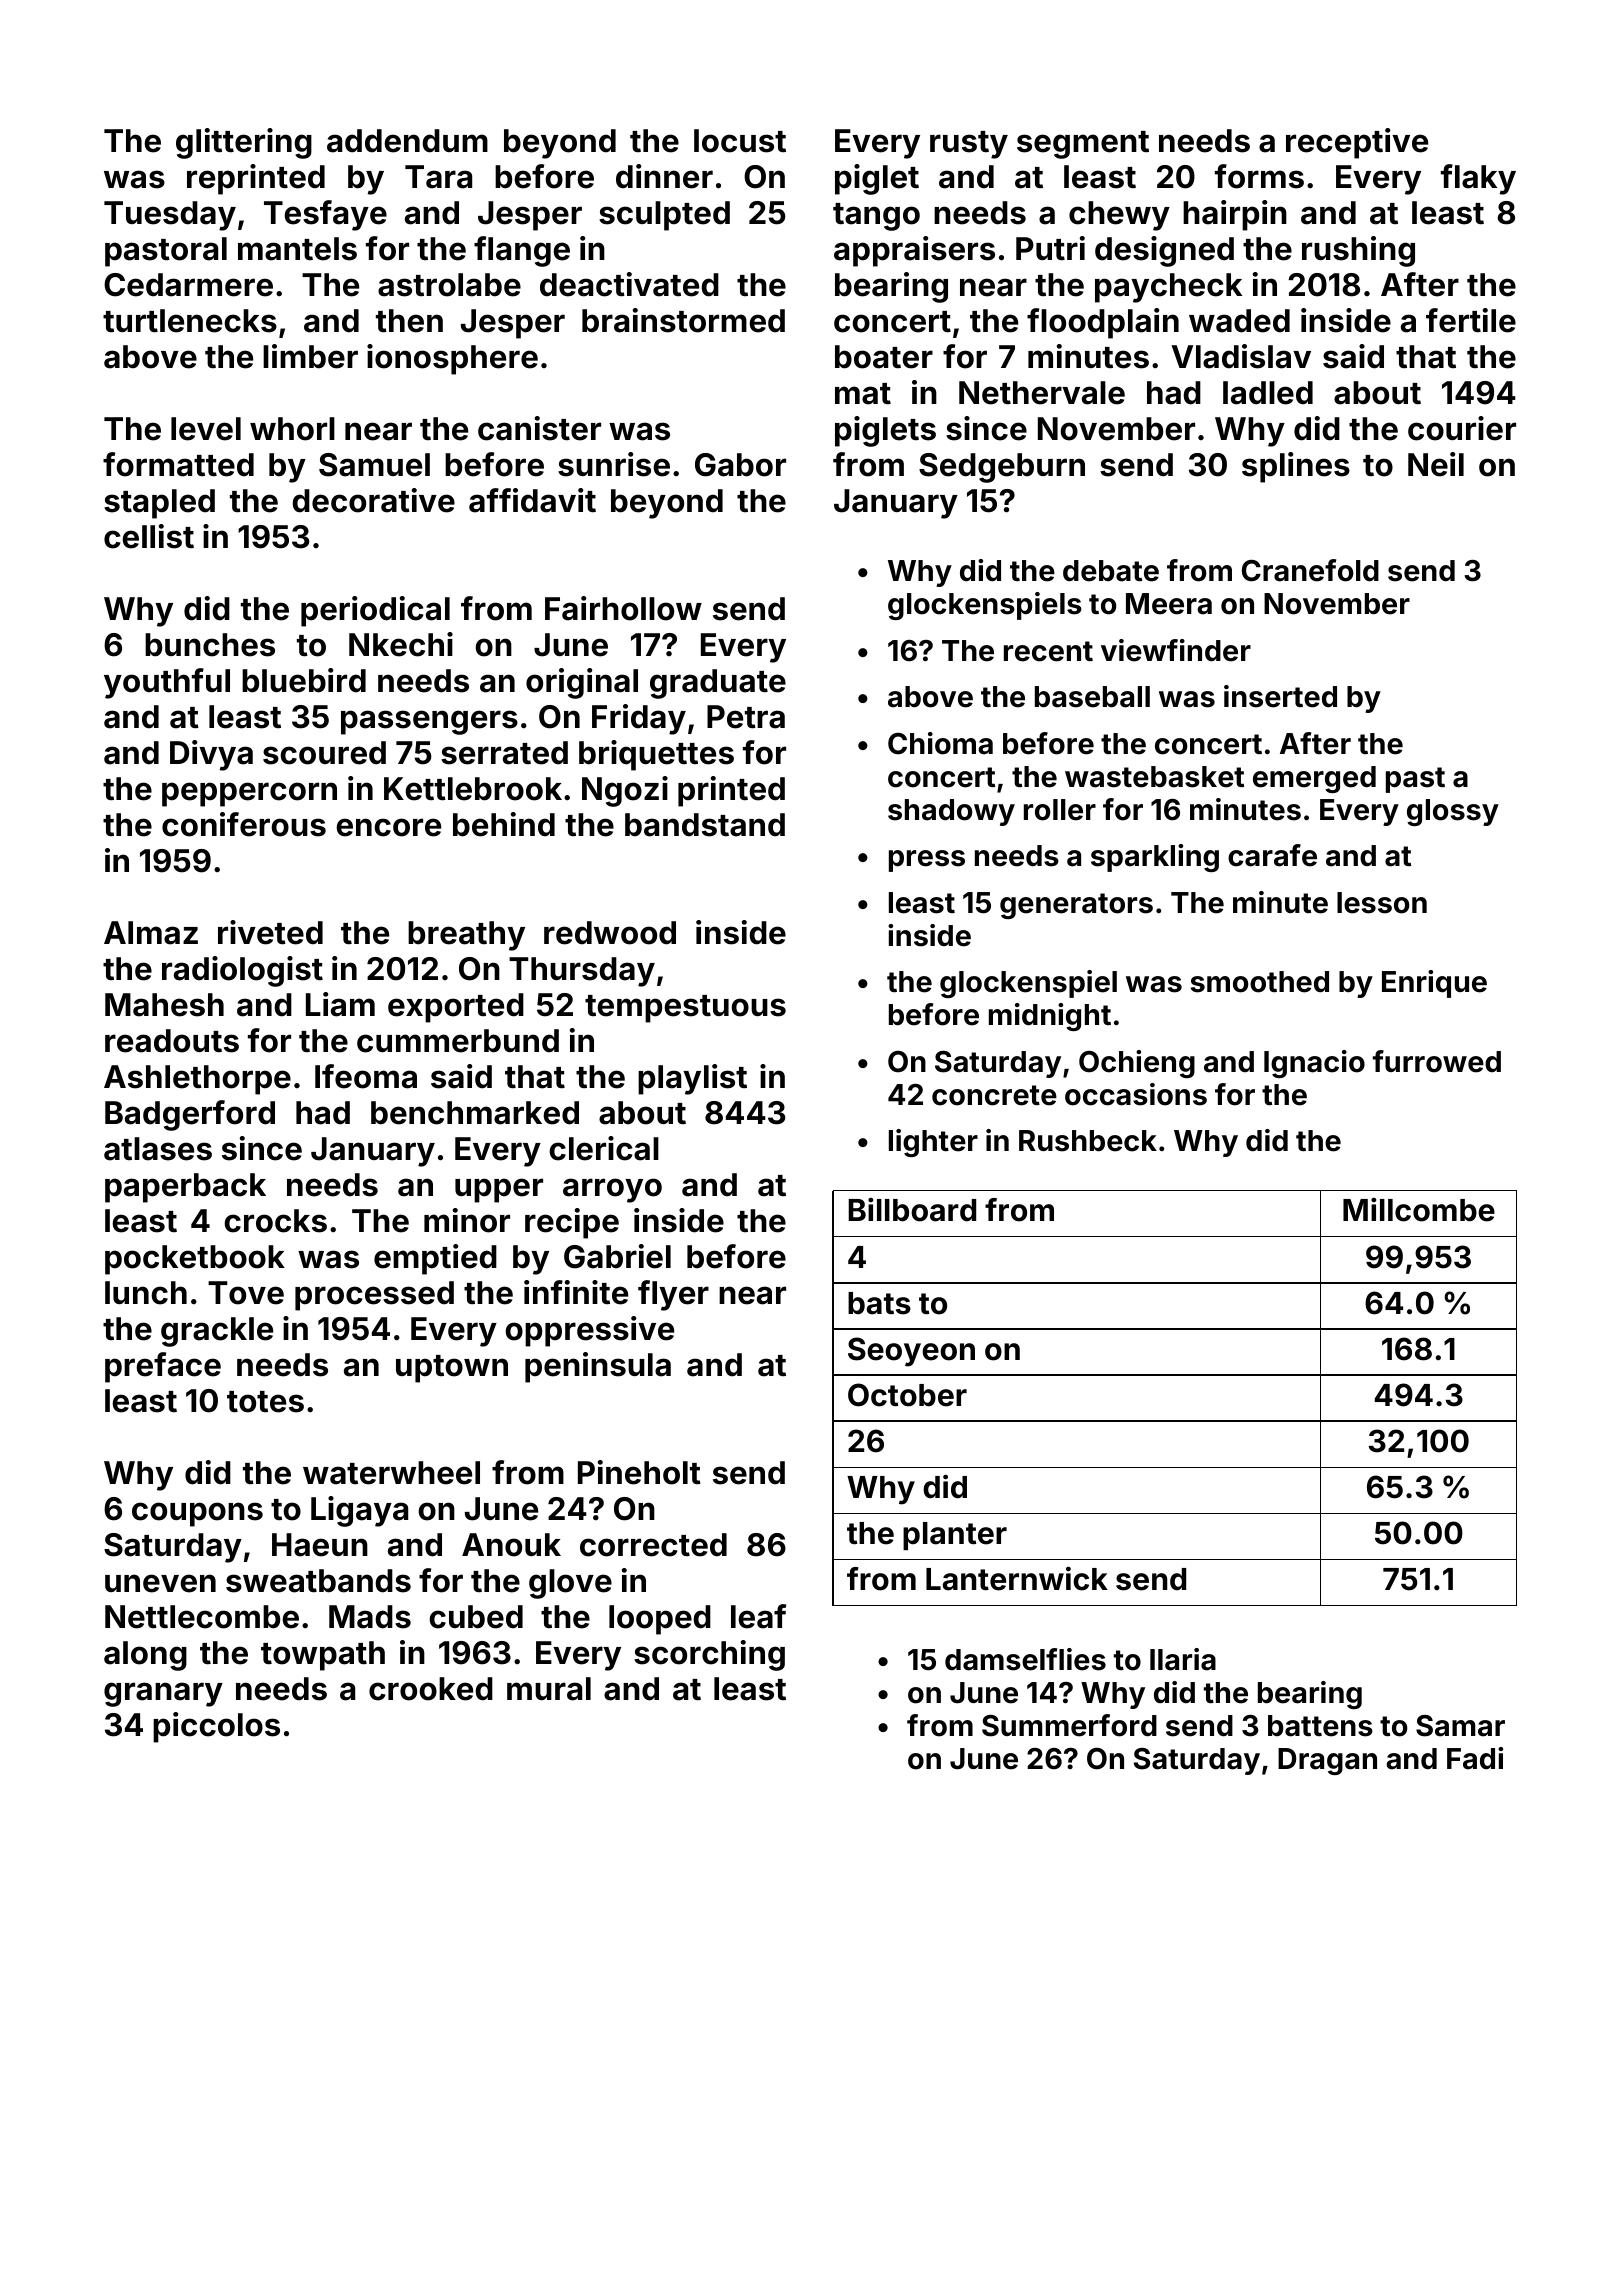 The image size is (1620, 2292). What do you see at coordinates (549, 1689) in the screenshot?
I see `mural` at bounding box center [549, 1689].
